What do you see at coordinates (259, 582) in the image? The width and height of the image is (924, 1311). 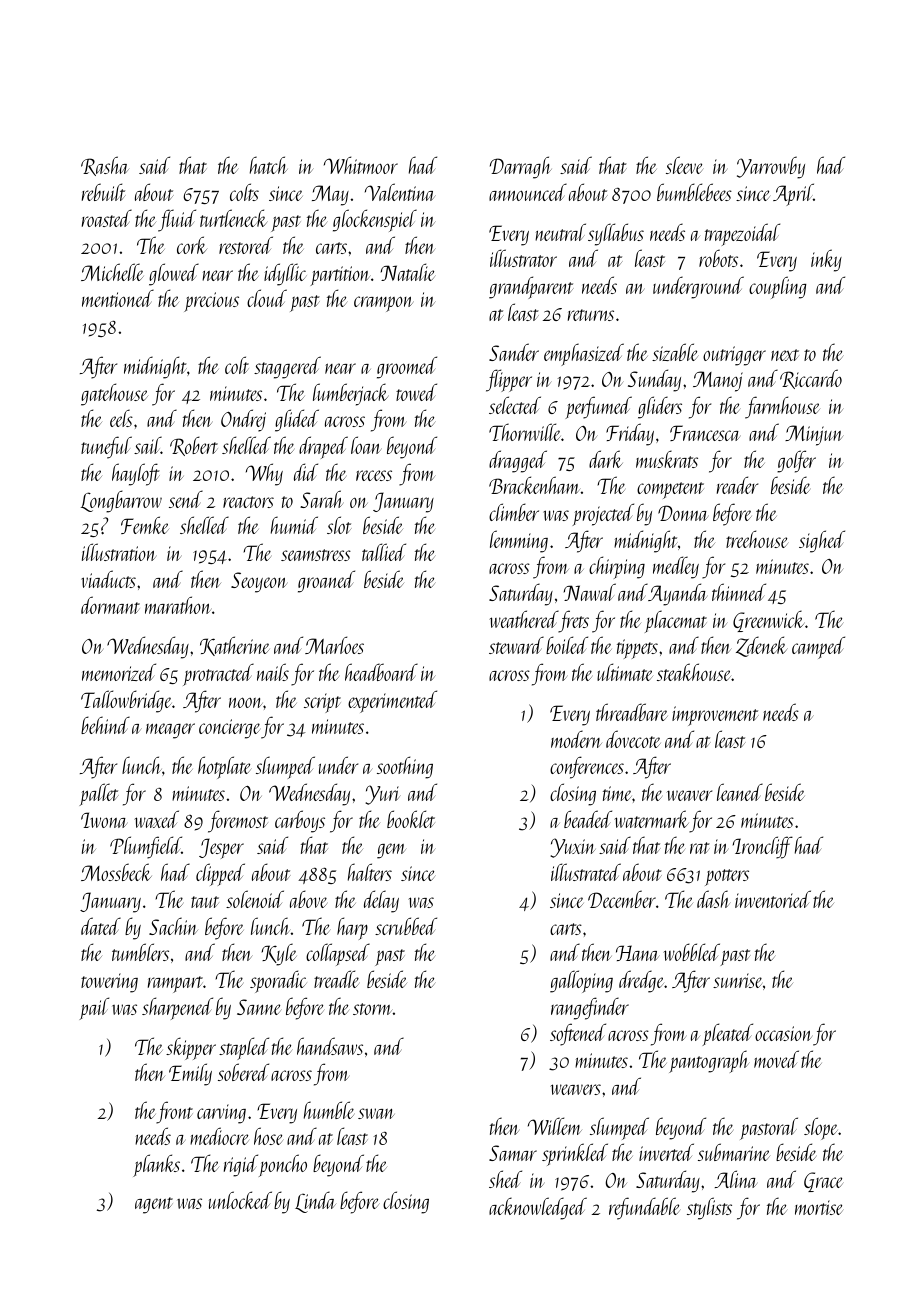 I see `Seoyeon` at bounding box center [259, 582].
